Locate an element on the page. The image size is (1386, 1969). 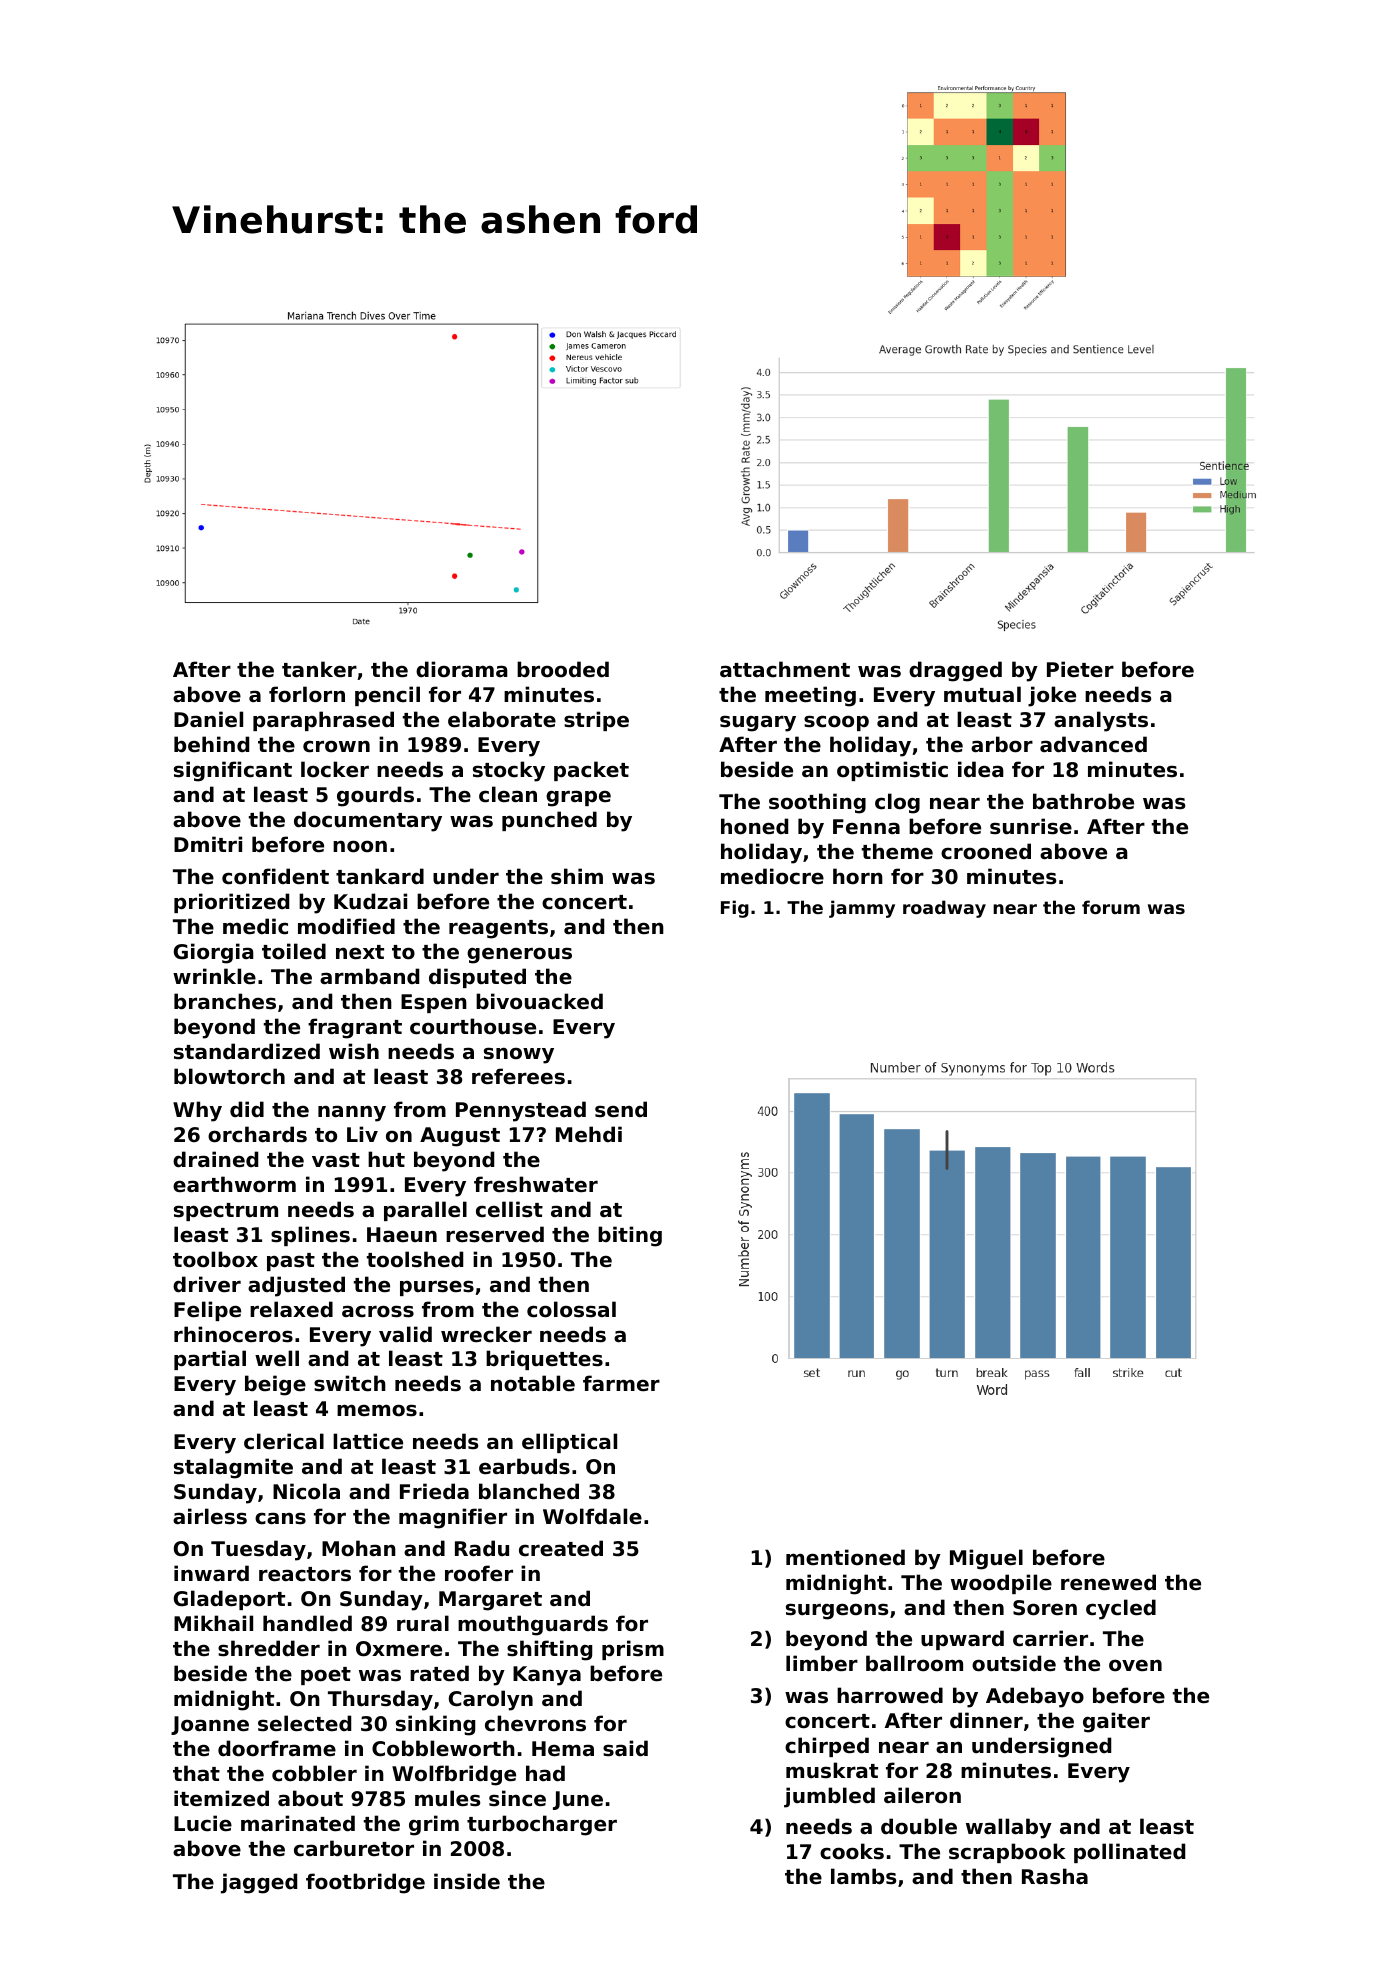
Miguel is located at coordinates (986, 1559).
